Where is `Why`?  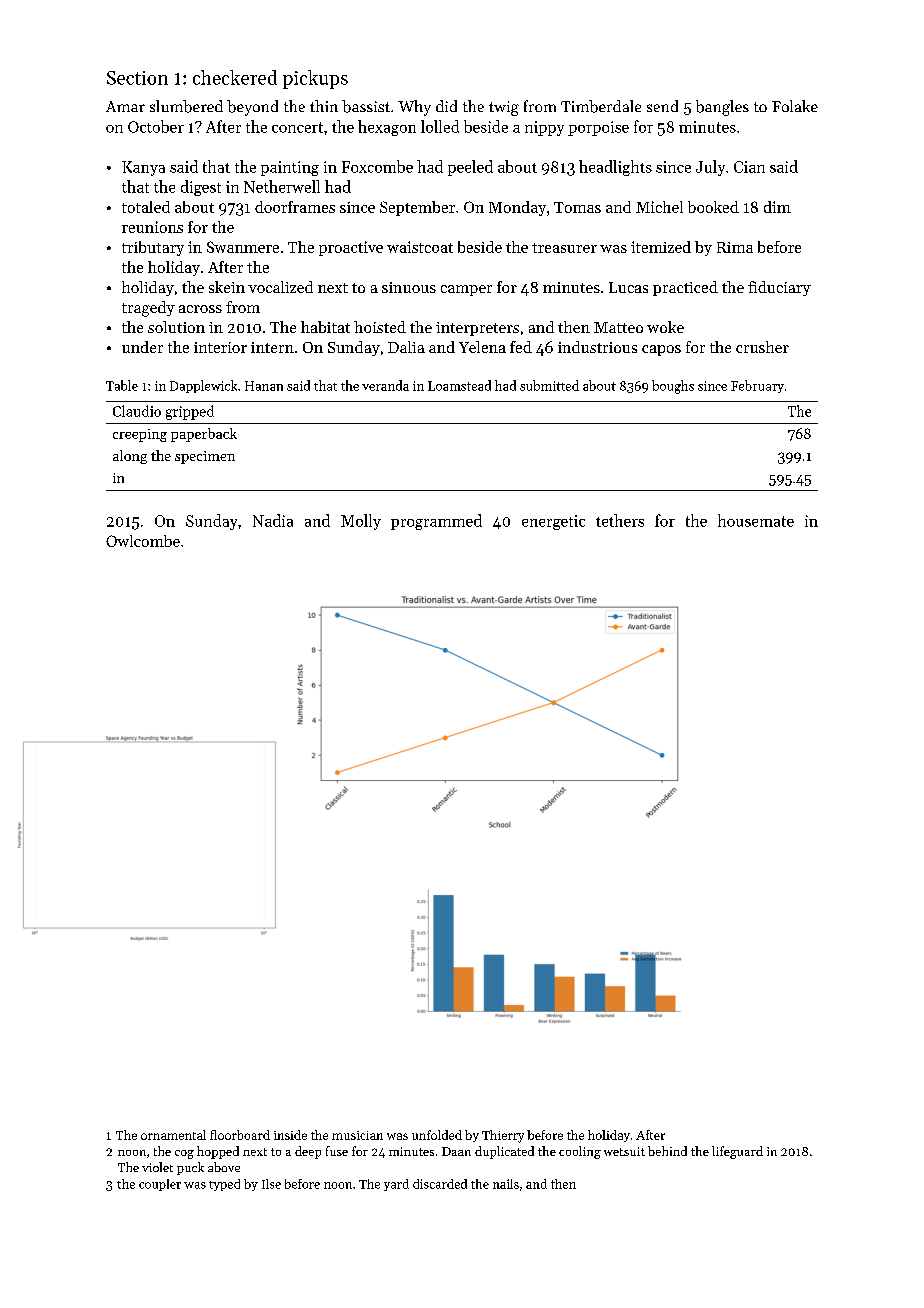
Why is located at coordinates (414, 108).
